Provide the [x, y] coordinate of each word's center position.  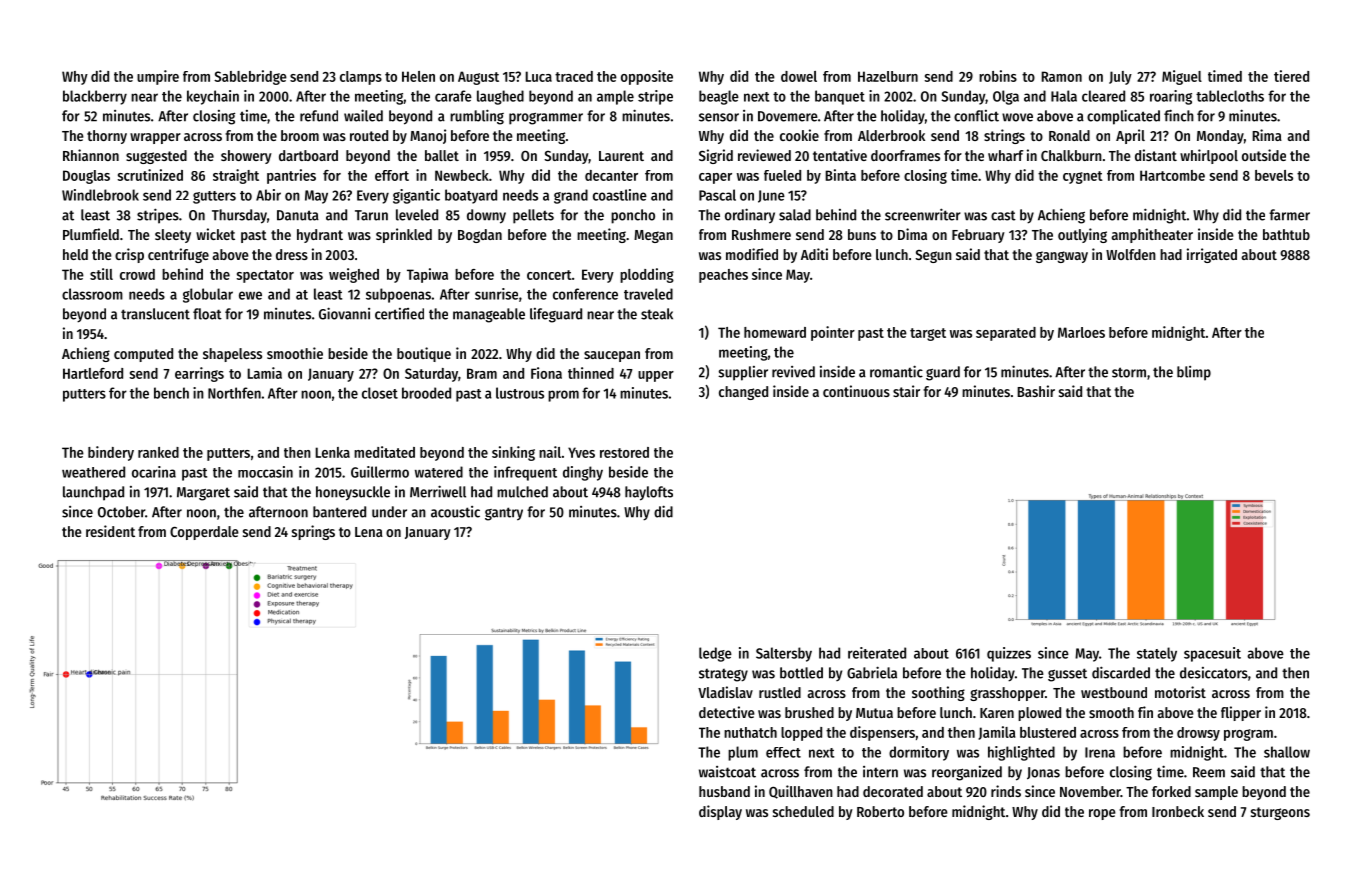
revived [793, 372]
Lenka [332, 452]
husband [724, 791]
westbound [1114, 692]
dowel [799, 76]
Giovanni [344, 313]
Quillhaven [801, 792]
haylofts [649, 493]
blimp [1194, 373]
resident [110, 531]
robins [998, 76]
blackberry [95, 97]
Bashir [1036, 391]
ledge [715, 654]
